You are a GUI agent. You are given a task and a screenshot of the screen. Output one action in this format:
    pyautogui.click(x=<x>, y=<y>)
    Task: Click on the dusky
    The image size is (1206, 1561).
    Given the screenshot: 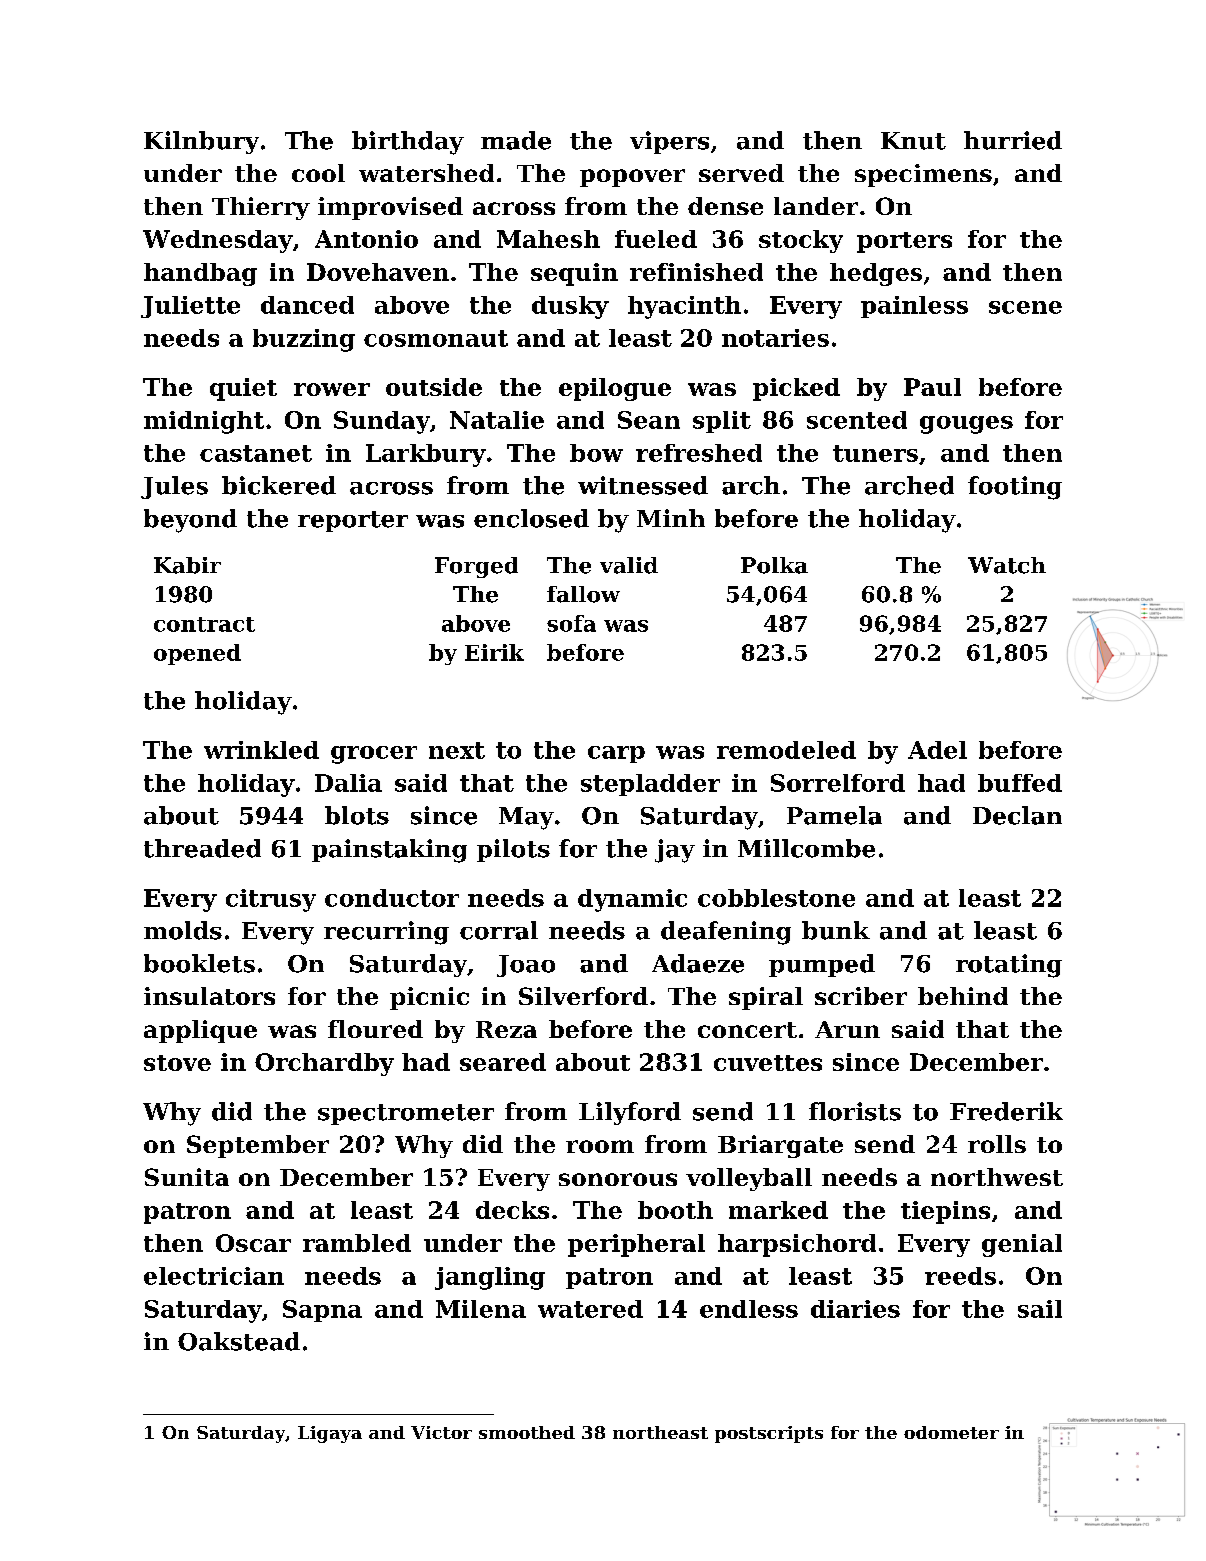 What is the action you would take?
    pyautogui.click(x=570, y=307)
